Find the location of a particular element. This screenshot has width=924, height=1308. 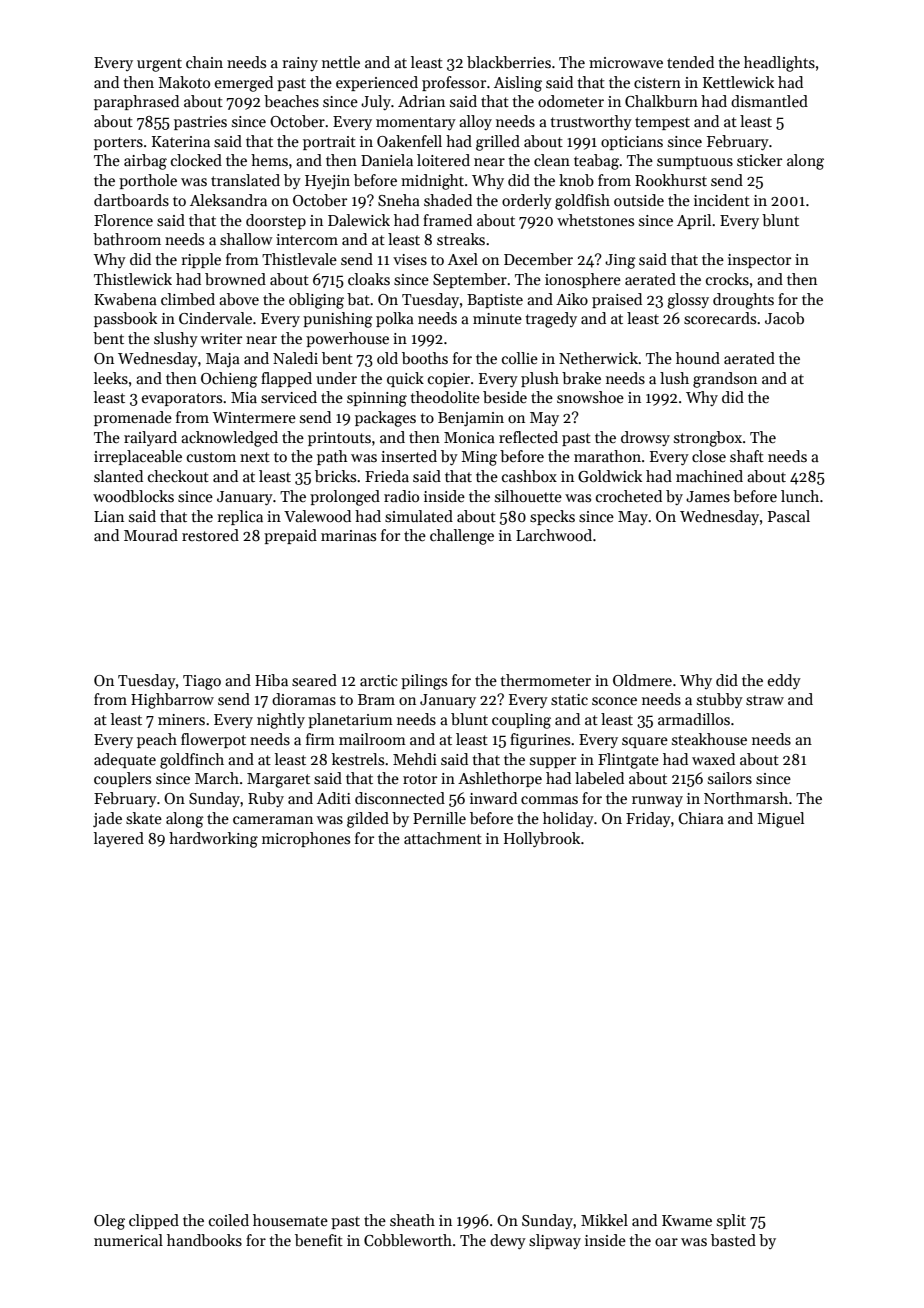

Cobbleworth is located at coordinates (408, 1240).
